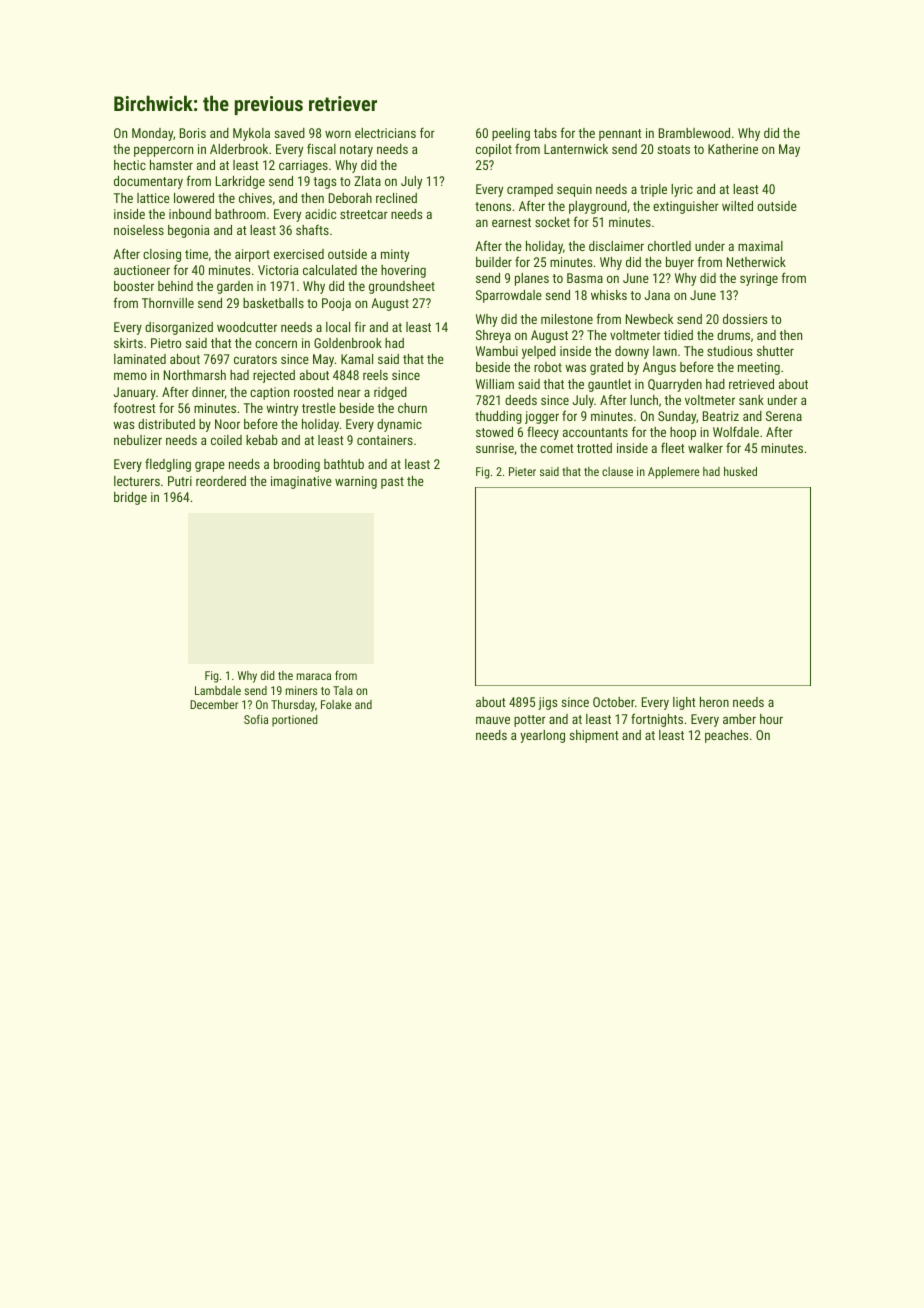 Image resolution: width=924 pixels, height=1308 pixels. I want to click on Lambdale, so click(218, 690).
